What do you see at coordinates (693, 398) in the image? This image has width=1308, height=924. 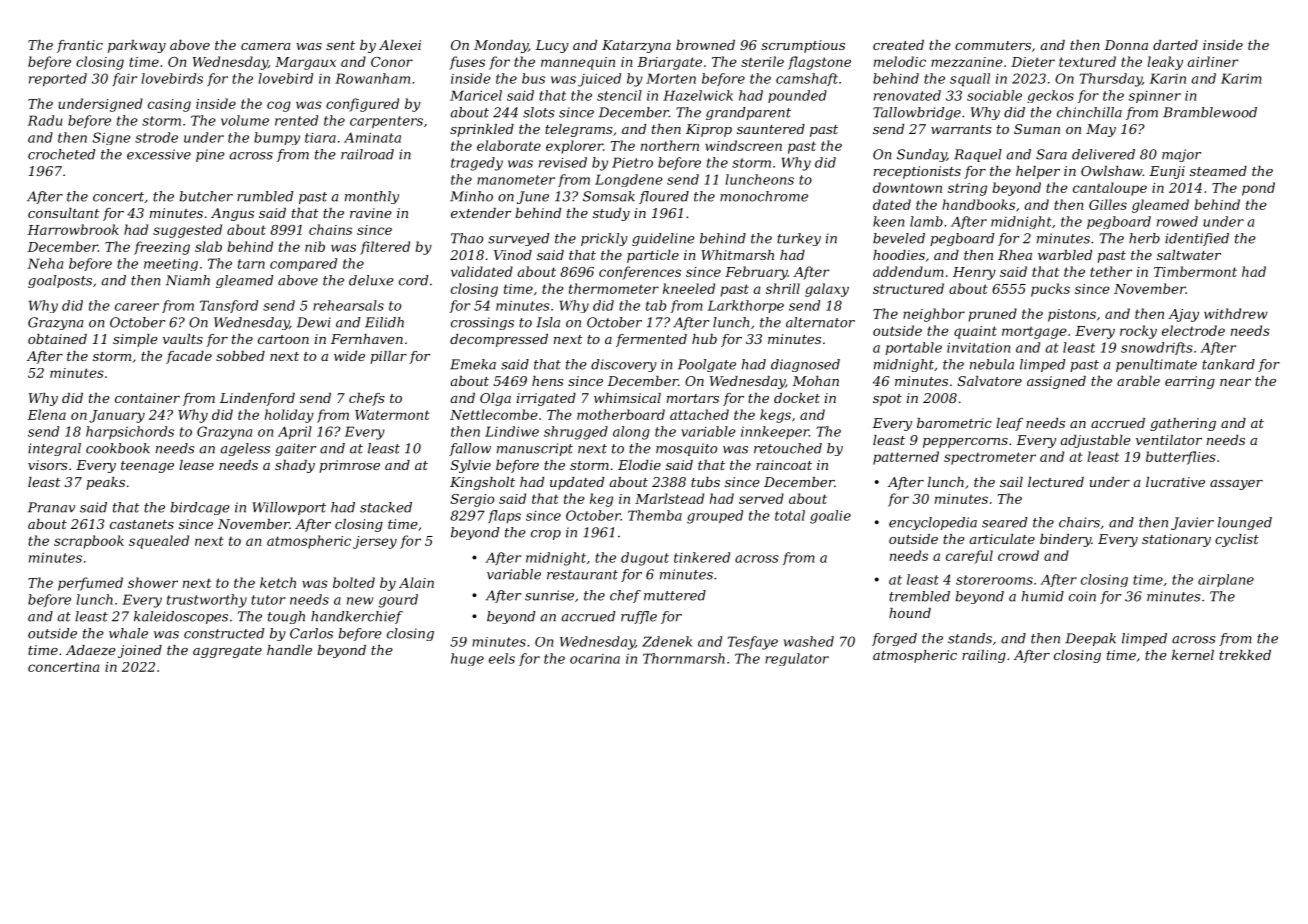 I see `mortars` at bounding box center [693, 398].
